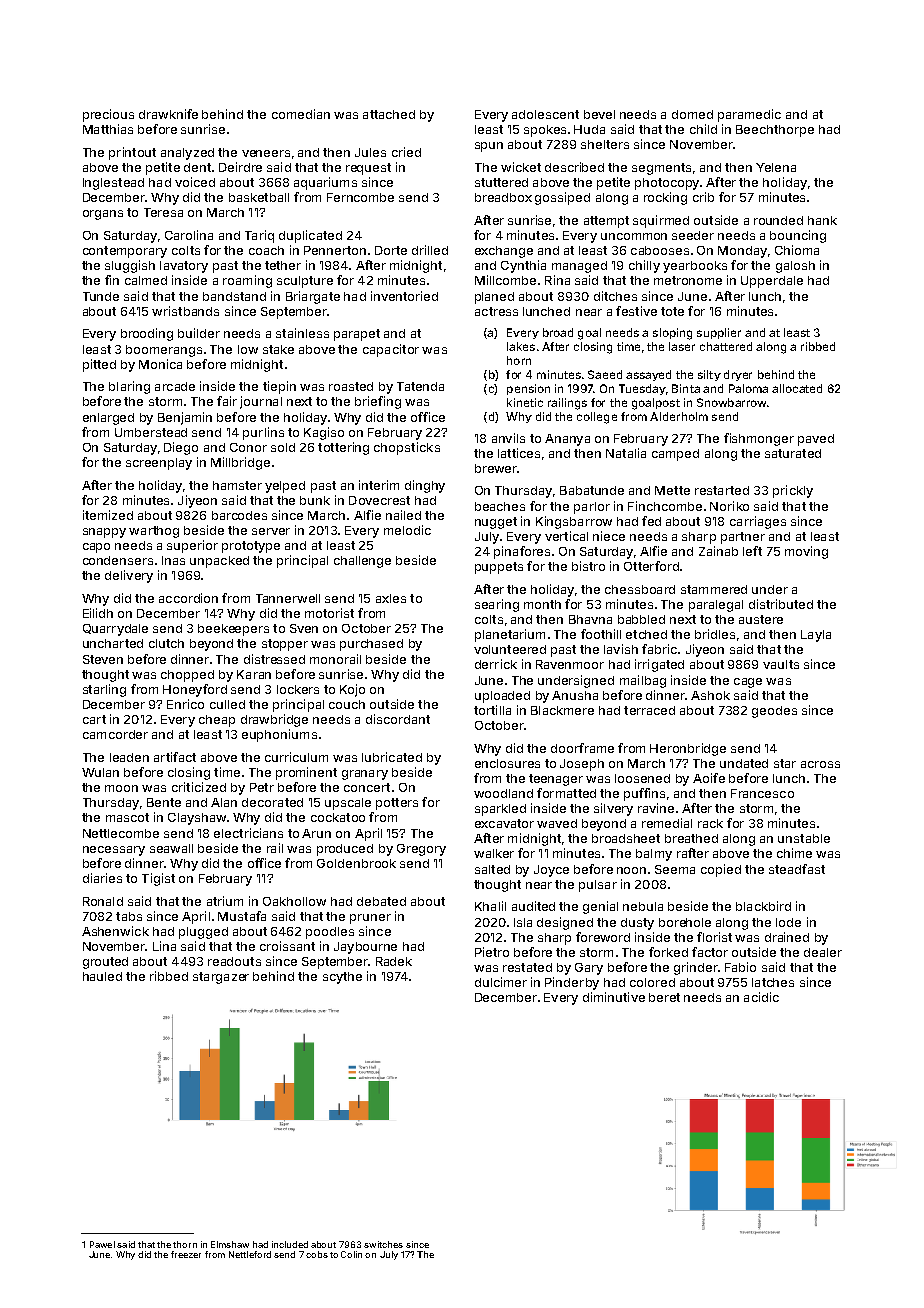 The height and width of the image is (1308, 924). I want to click on rocking, so click(665, 198).
